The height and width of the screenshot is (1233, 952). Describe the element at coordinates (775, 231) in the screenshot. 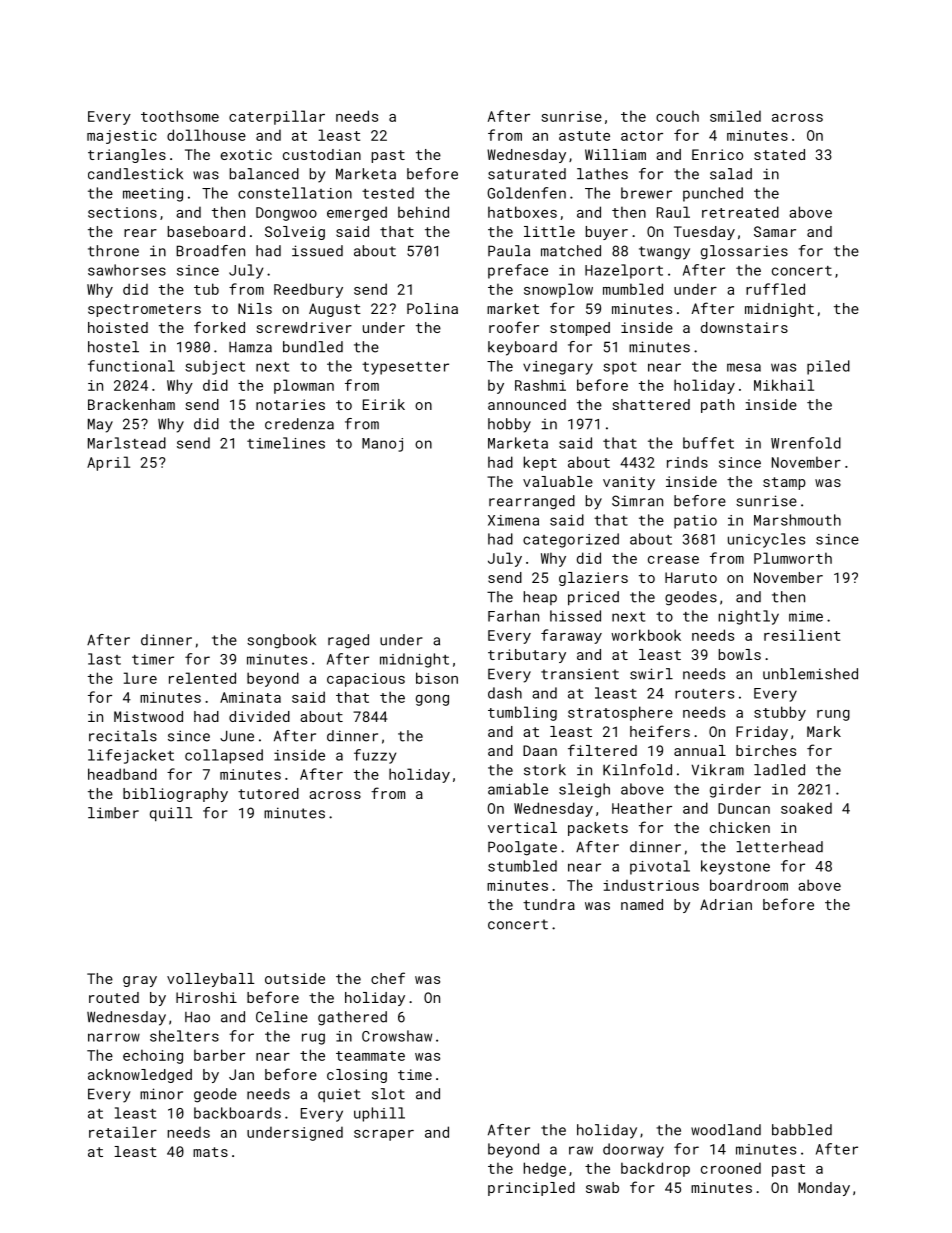

I see `Samar` at that location.
